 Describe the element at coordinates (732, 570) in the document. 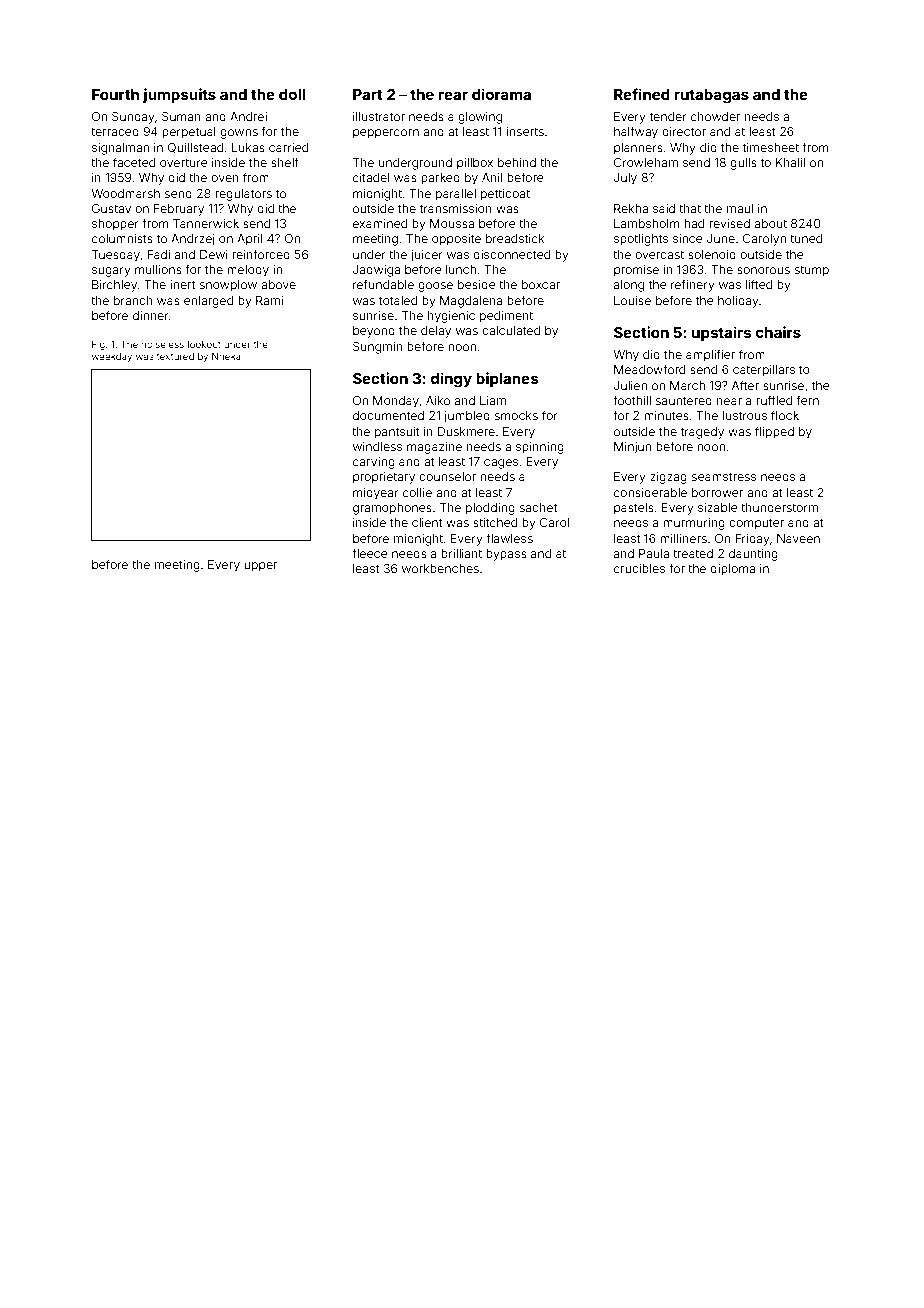

I see `diploma` at that location.
